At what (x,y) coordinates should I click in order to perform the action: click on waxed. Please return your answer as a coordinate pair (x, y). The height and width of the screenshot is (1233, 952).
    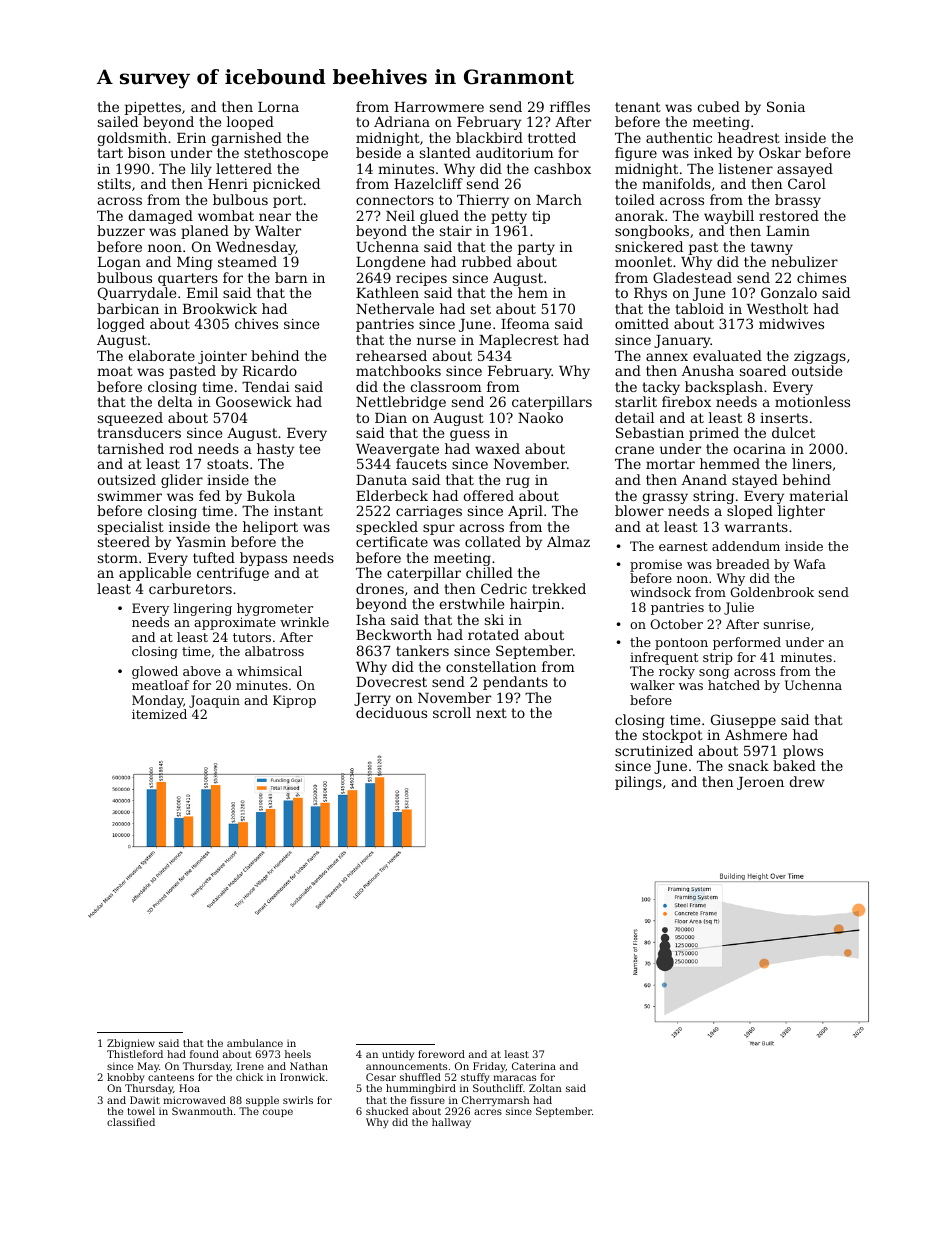
    Looking at the image, I should click on (497, 448).
